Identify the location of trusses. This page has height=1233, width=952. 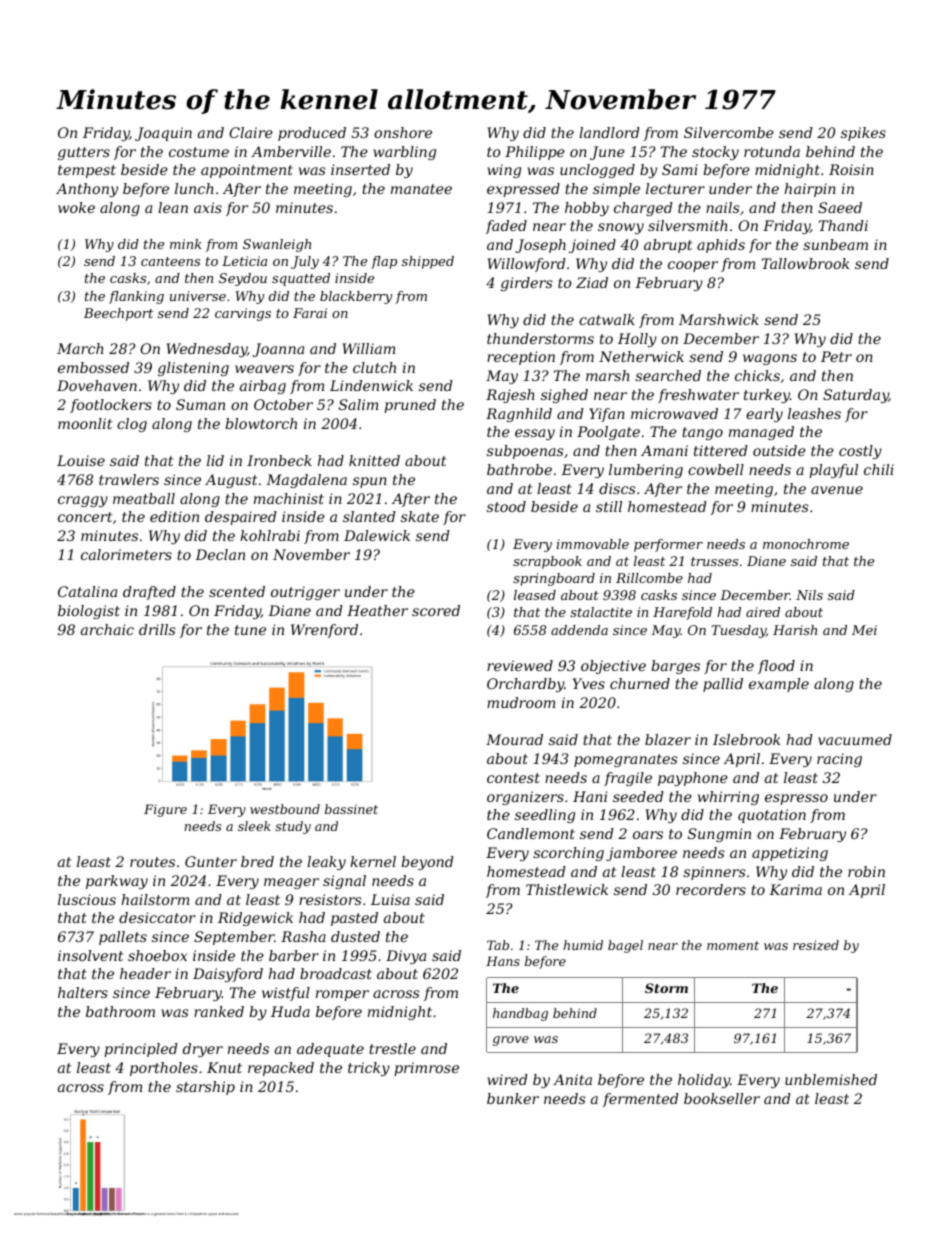
(714, 561).
